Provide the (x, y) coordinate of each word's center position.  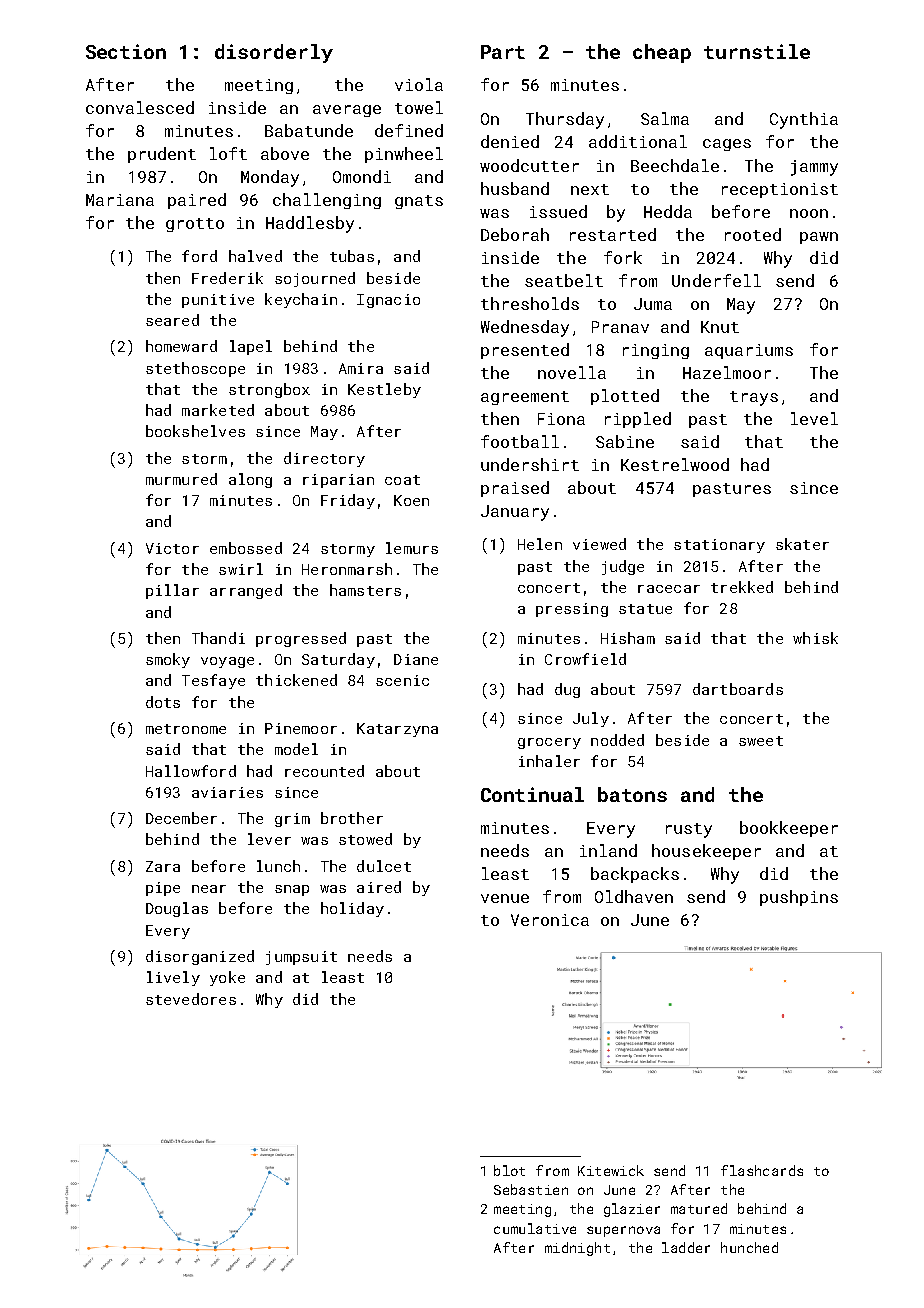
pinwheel (404, 155)
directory (324, 459)
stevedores (191, 999)
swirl (241, 569)
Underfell (716, 280)
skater (802, 544)
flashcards (762, 1170)
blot (509, 1170)
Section (126, 51)
